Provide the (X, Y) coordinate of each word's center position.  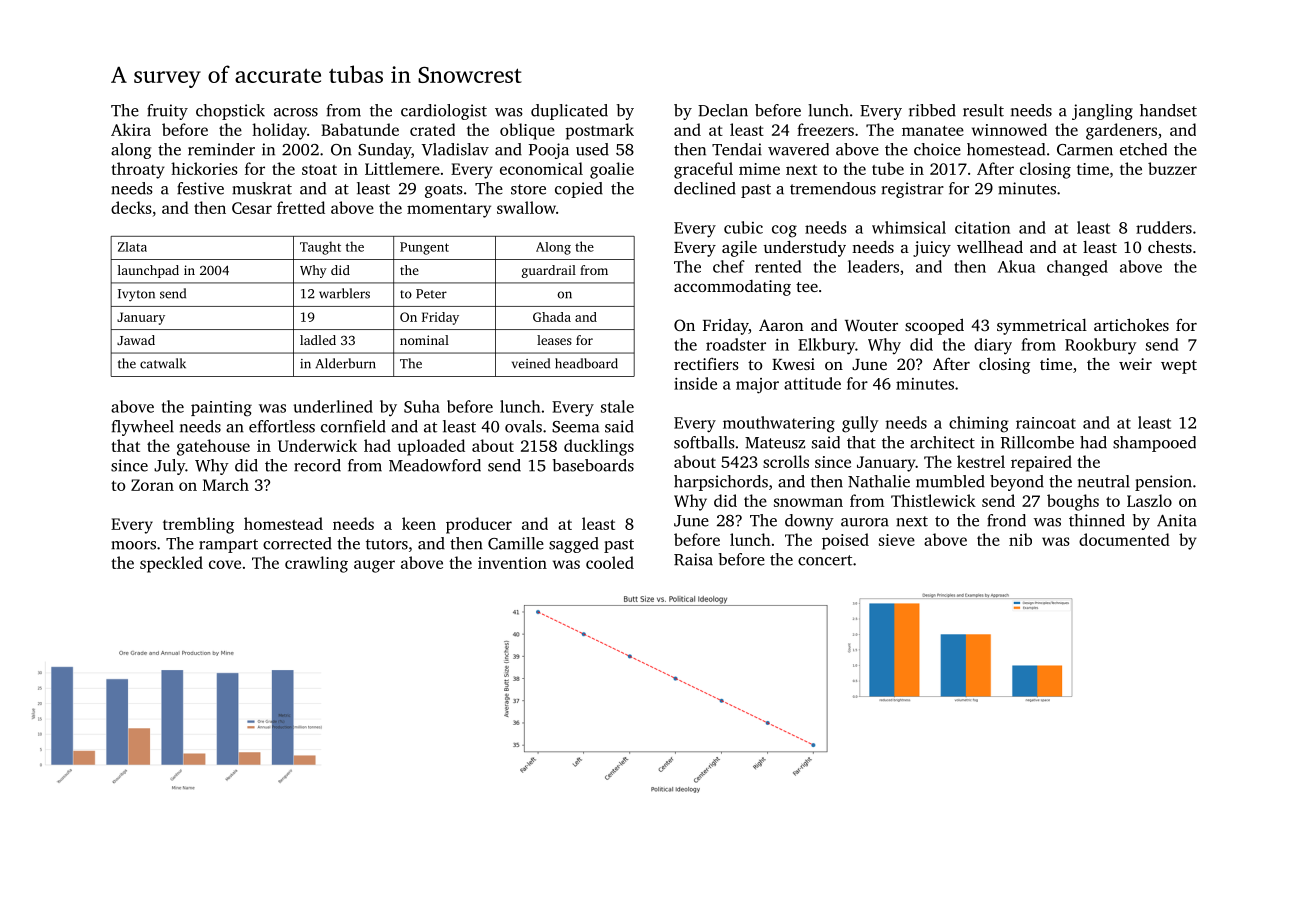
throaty (138, 170)
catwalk (163, 363)
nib (1020, 539)
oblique (527, 131)
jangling (1102, 112)
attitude (812, 383)
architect (942, 442)
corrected (297, 543)
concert (825, 560)
